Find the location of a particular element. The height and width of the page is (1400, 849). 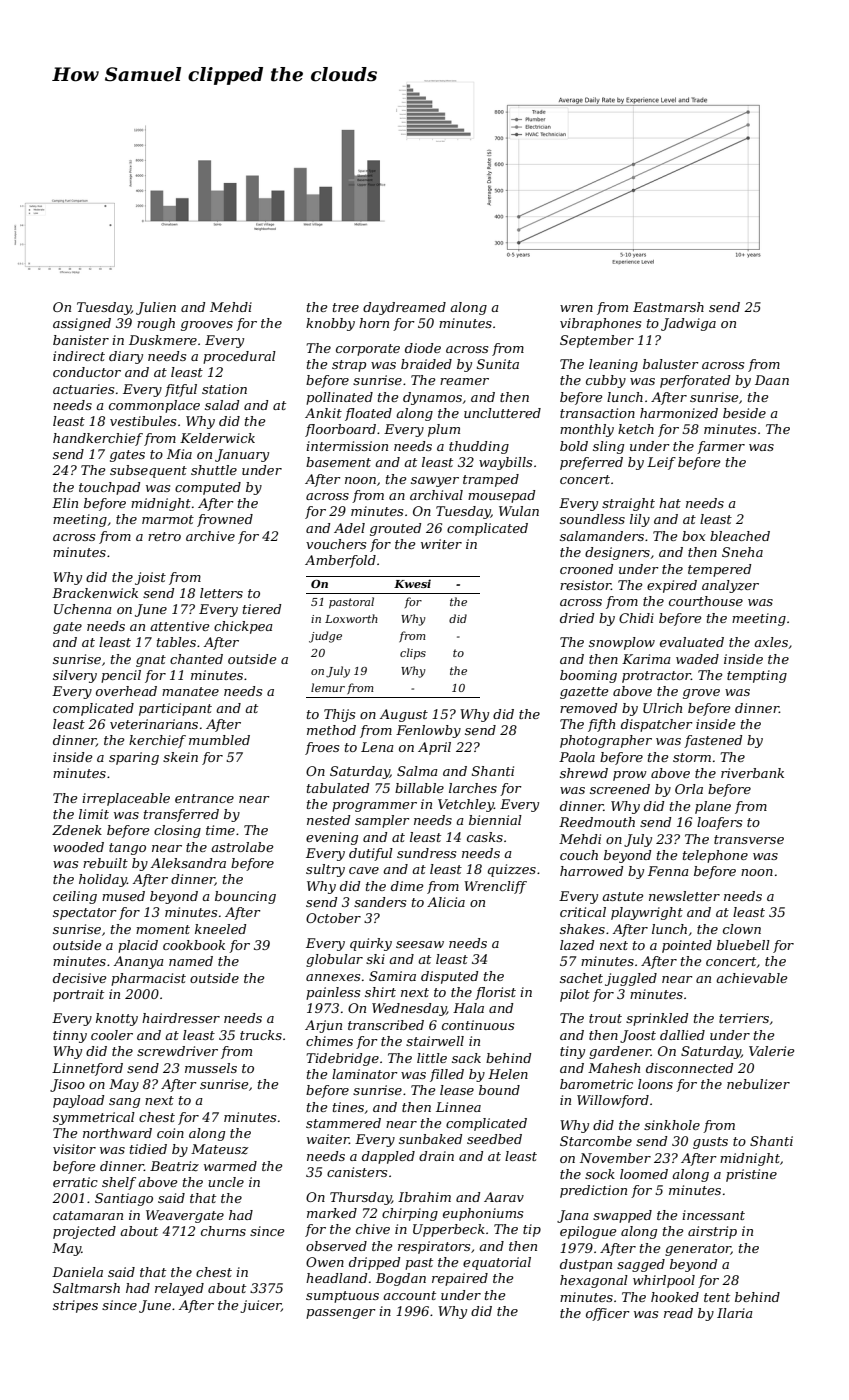

coin is located at coordinates (170, 1133).
